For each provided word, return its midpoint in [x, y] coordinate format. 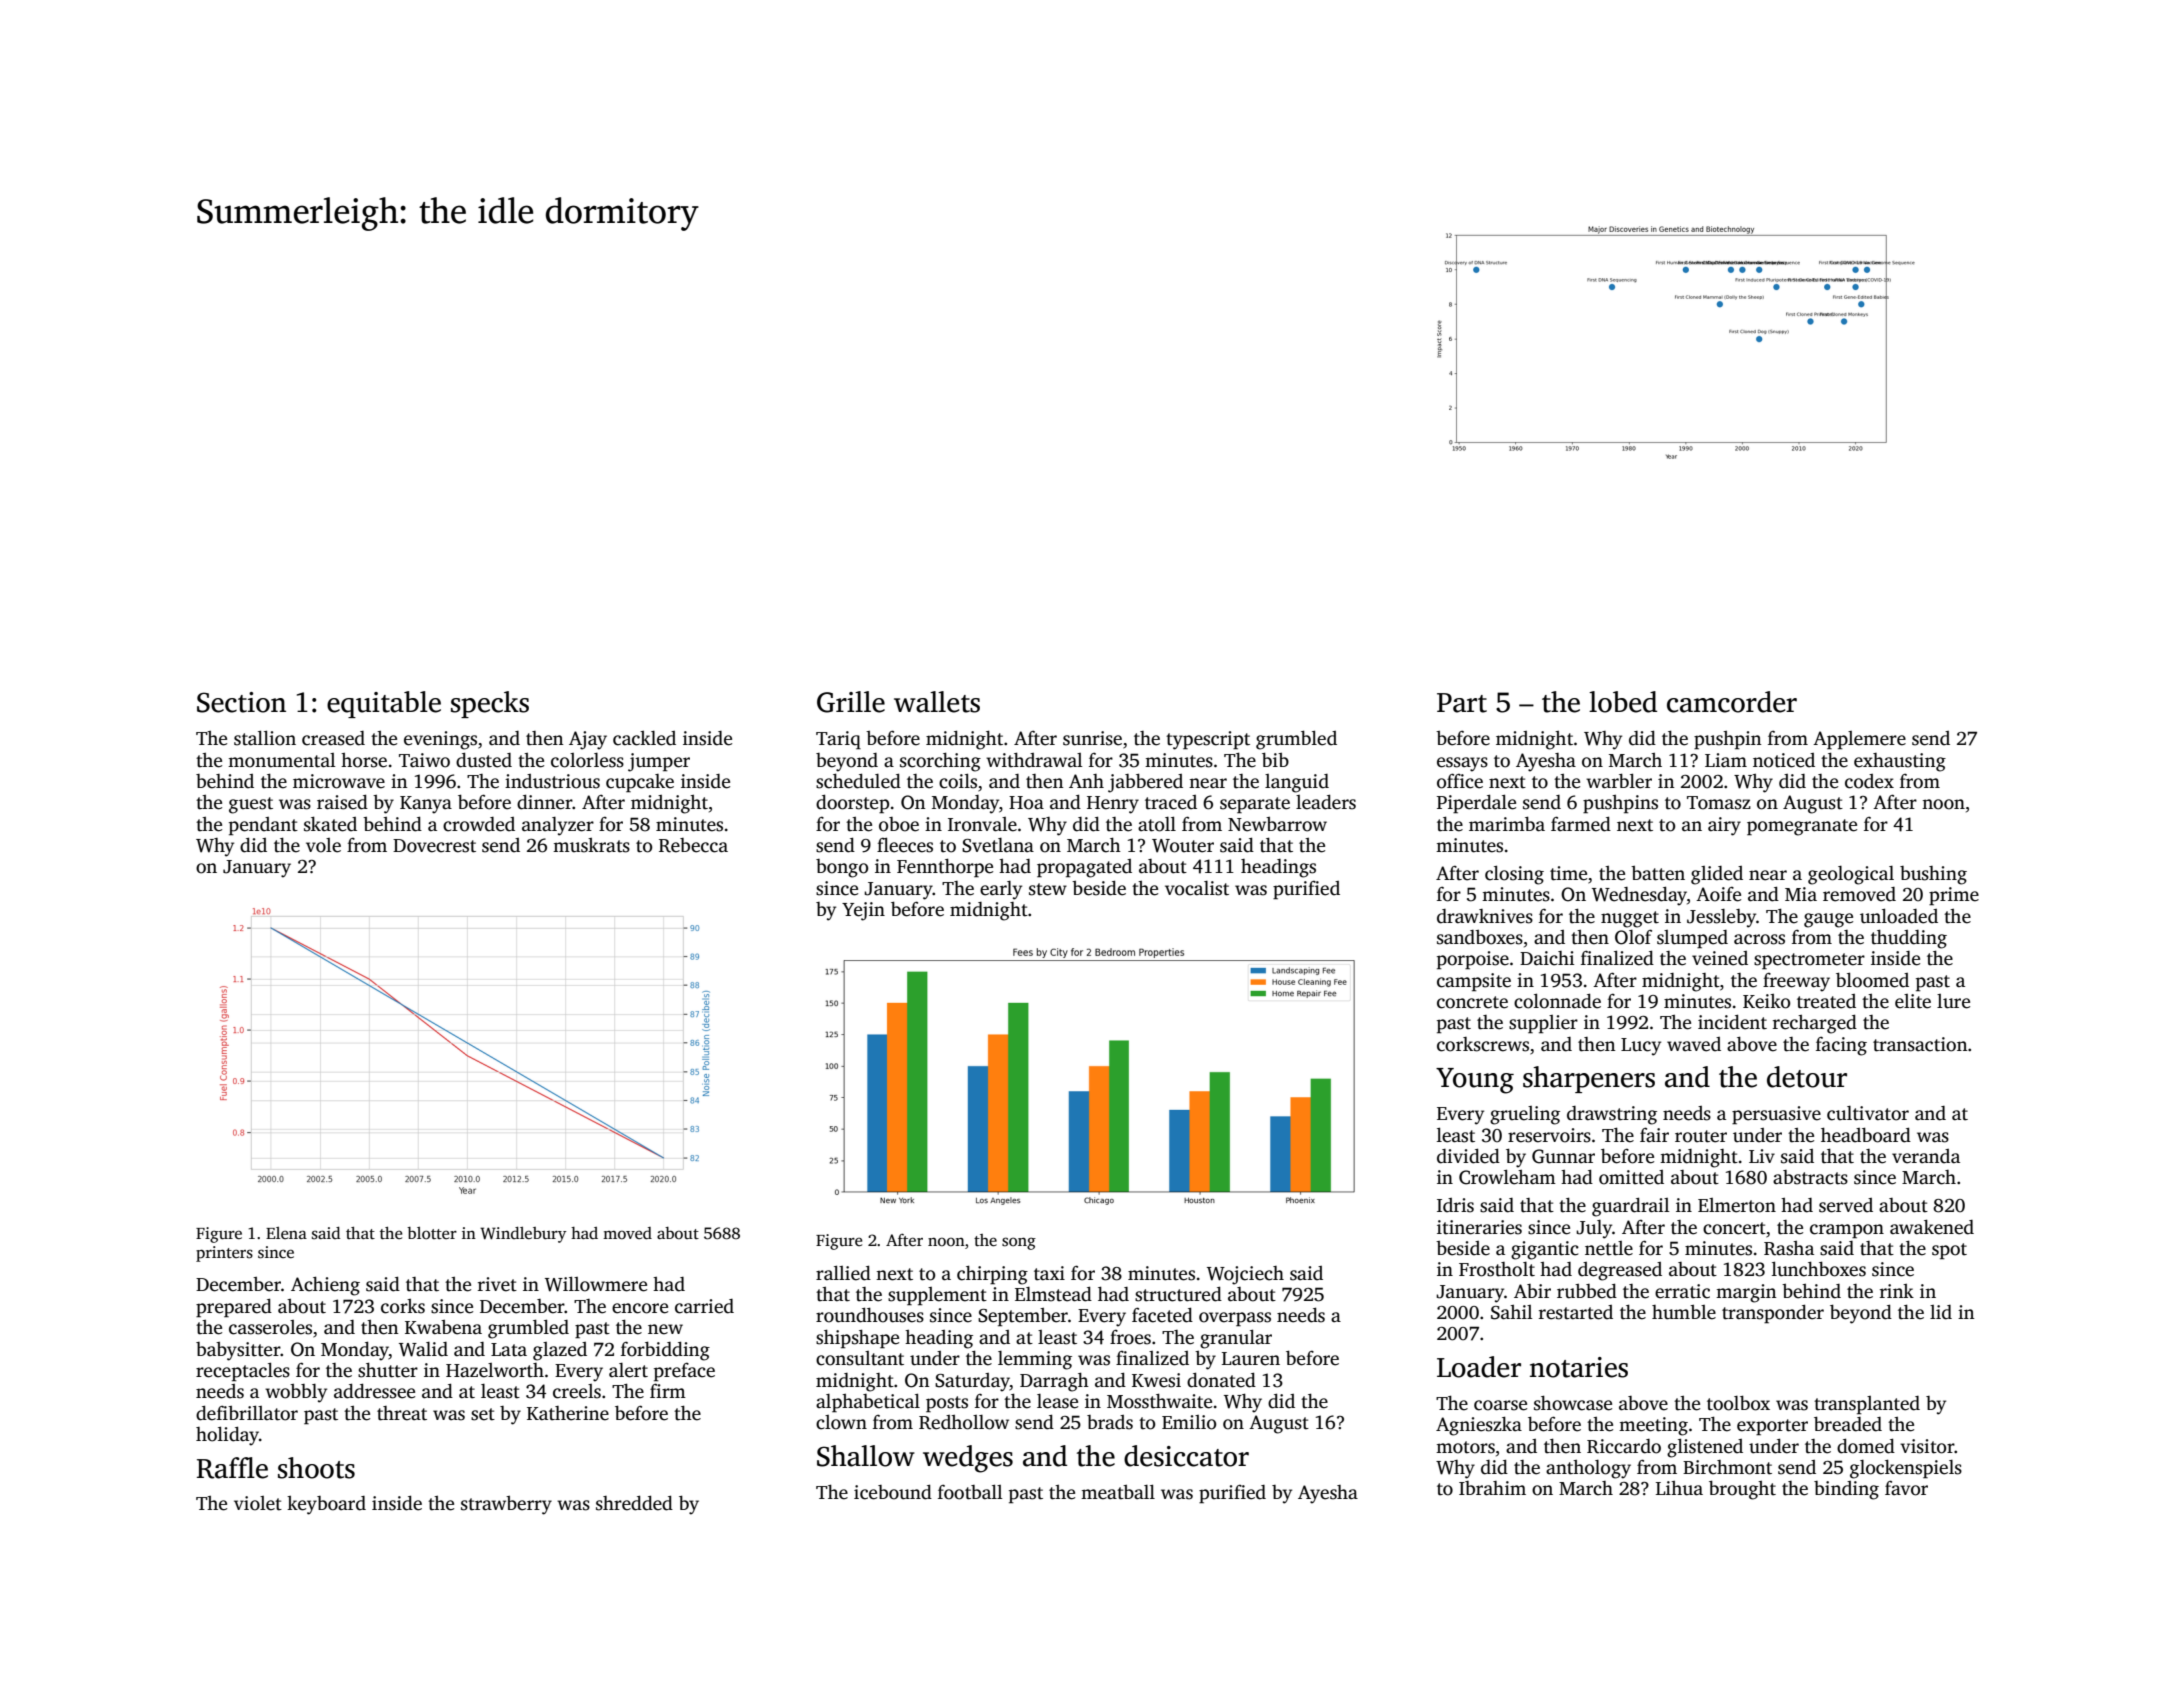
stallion [265, 738]
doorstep [852, 804]
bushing [1933, 875]
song [1019, 1243]
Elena [286, 1233]
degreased [1620, 1271]
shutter [388, 1370]
